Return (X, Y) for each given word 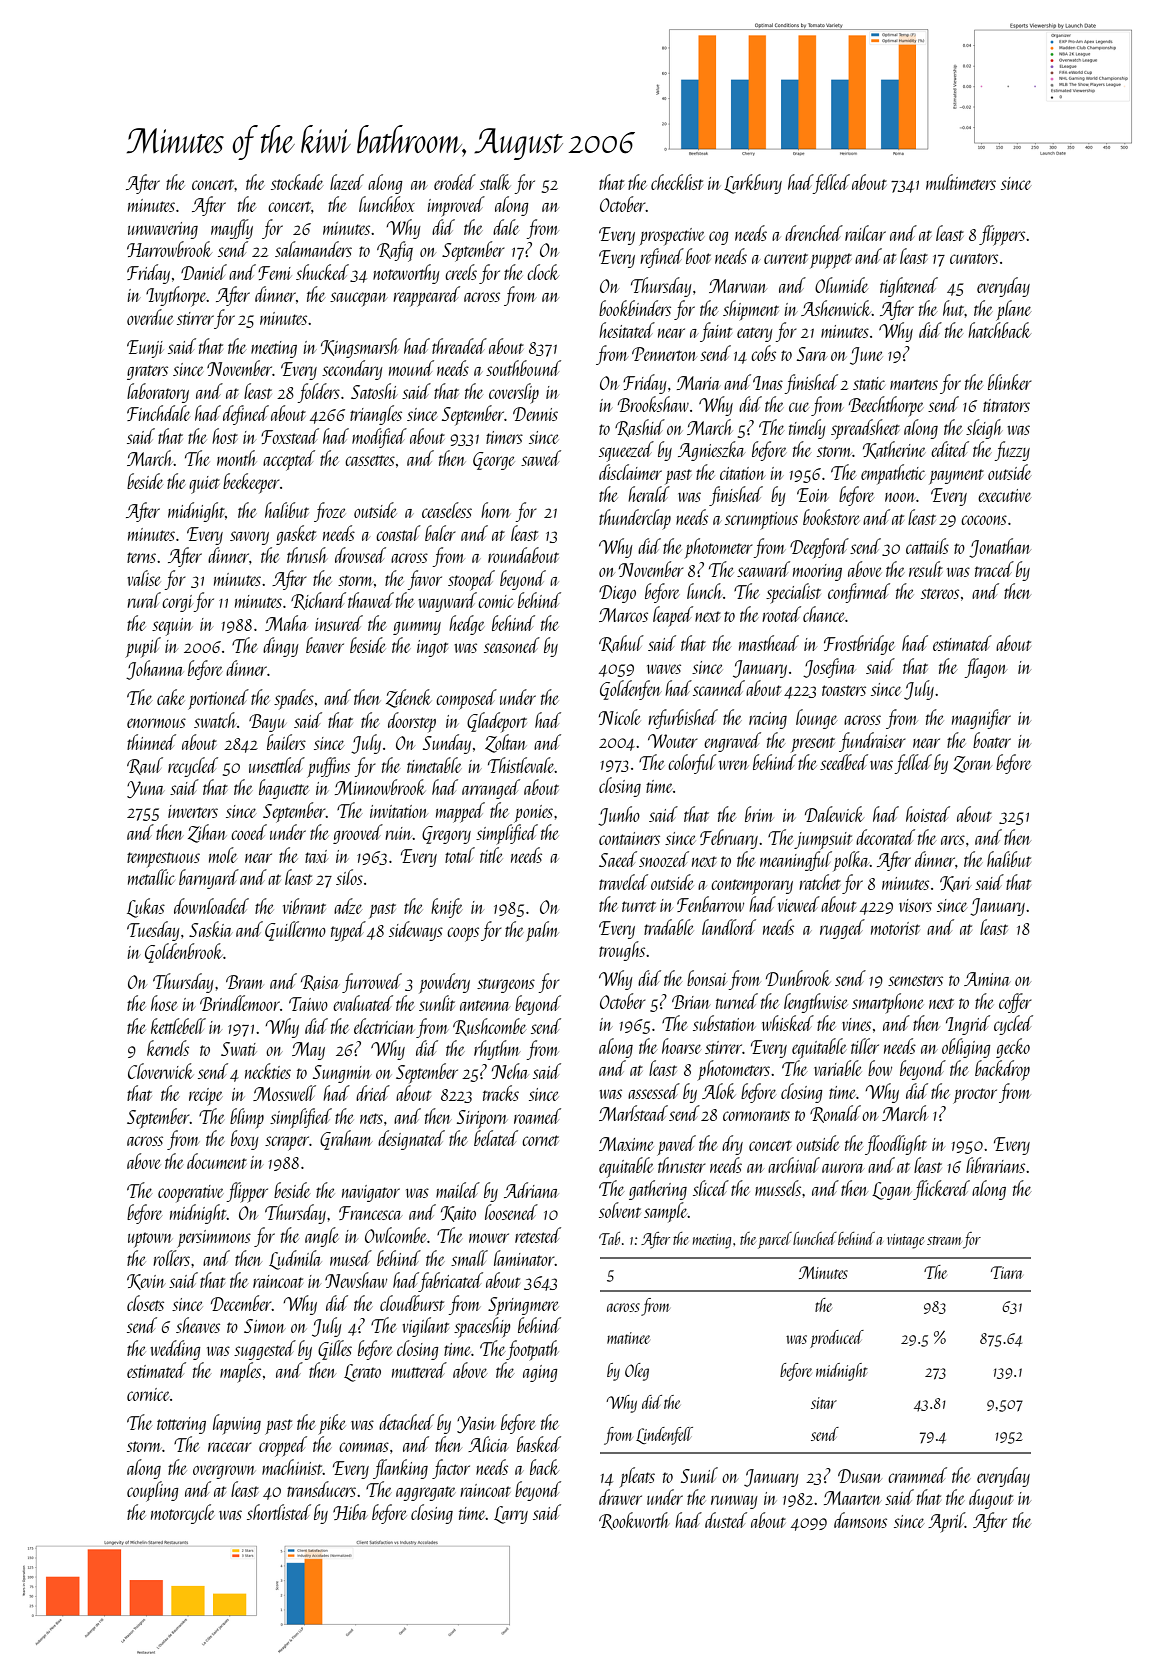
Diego (617, 594)
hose (164, 1003)
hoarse (681, 1046)
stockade (297, 182)
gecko (1013, 1048)
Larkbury (753, 184)
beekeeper (251, 483)
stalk (495, 182)
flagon (985, 668)
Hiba (350, 1512)
